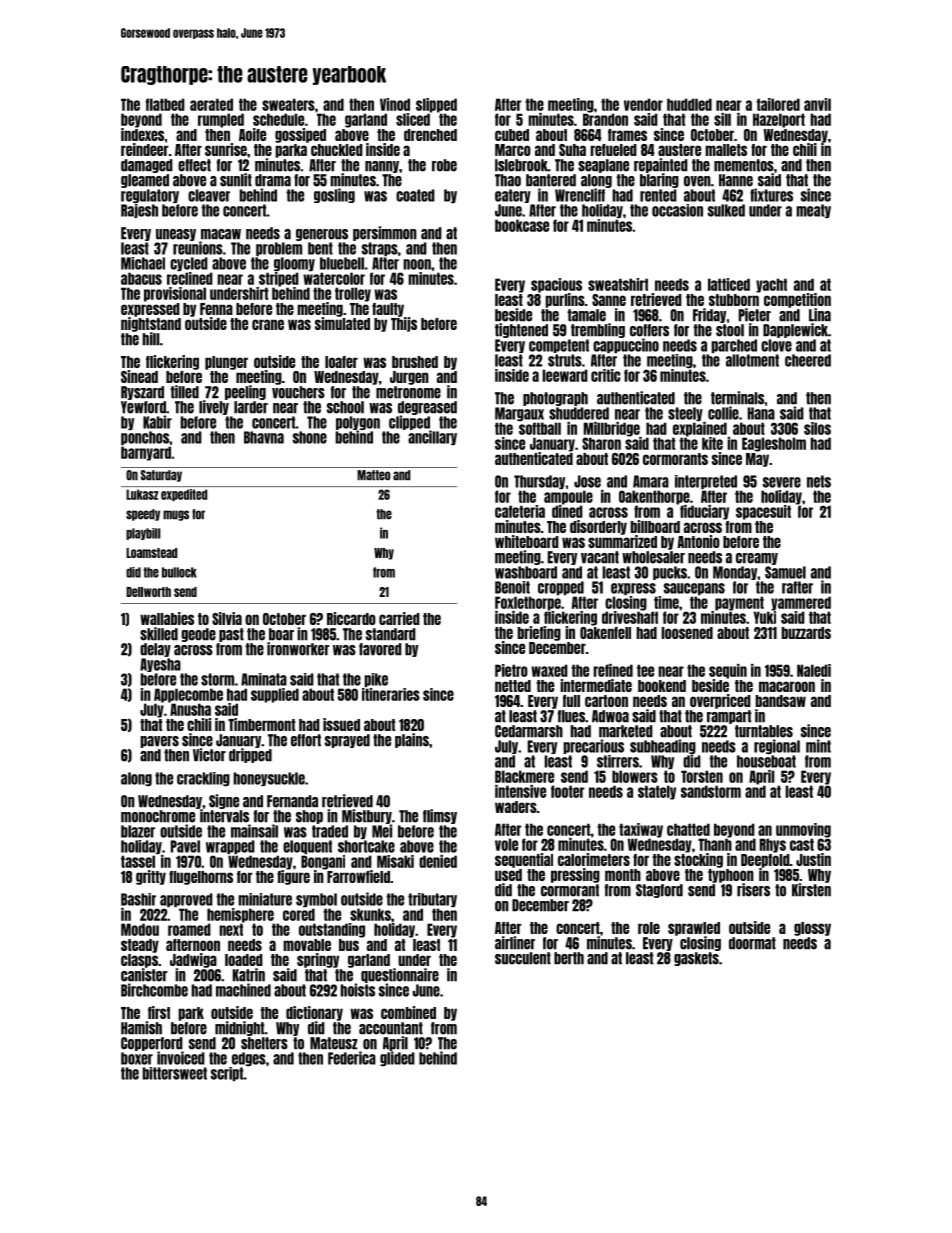 The image size is (952, 1233). Describe the element at coordinates (521, 330) in the page. I see `tightened` at that location.
